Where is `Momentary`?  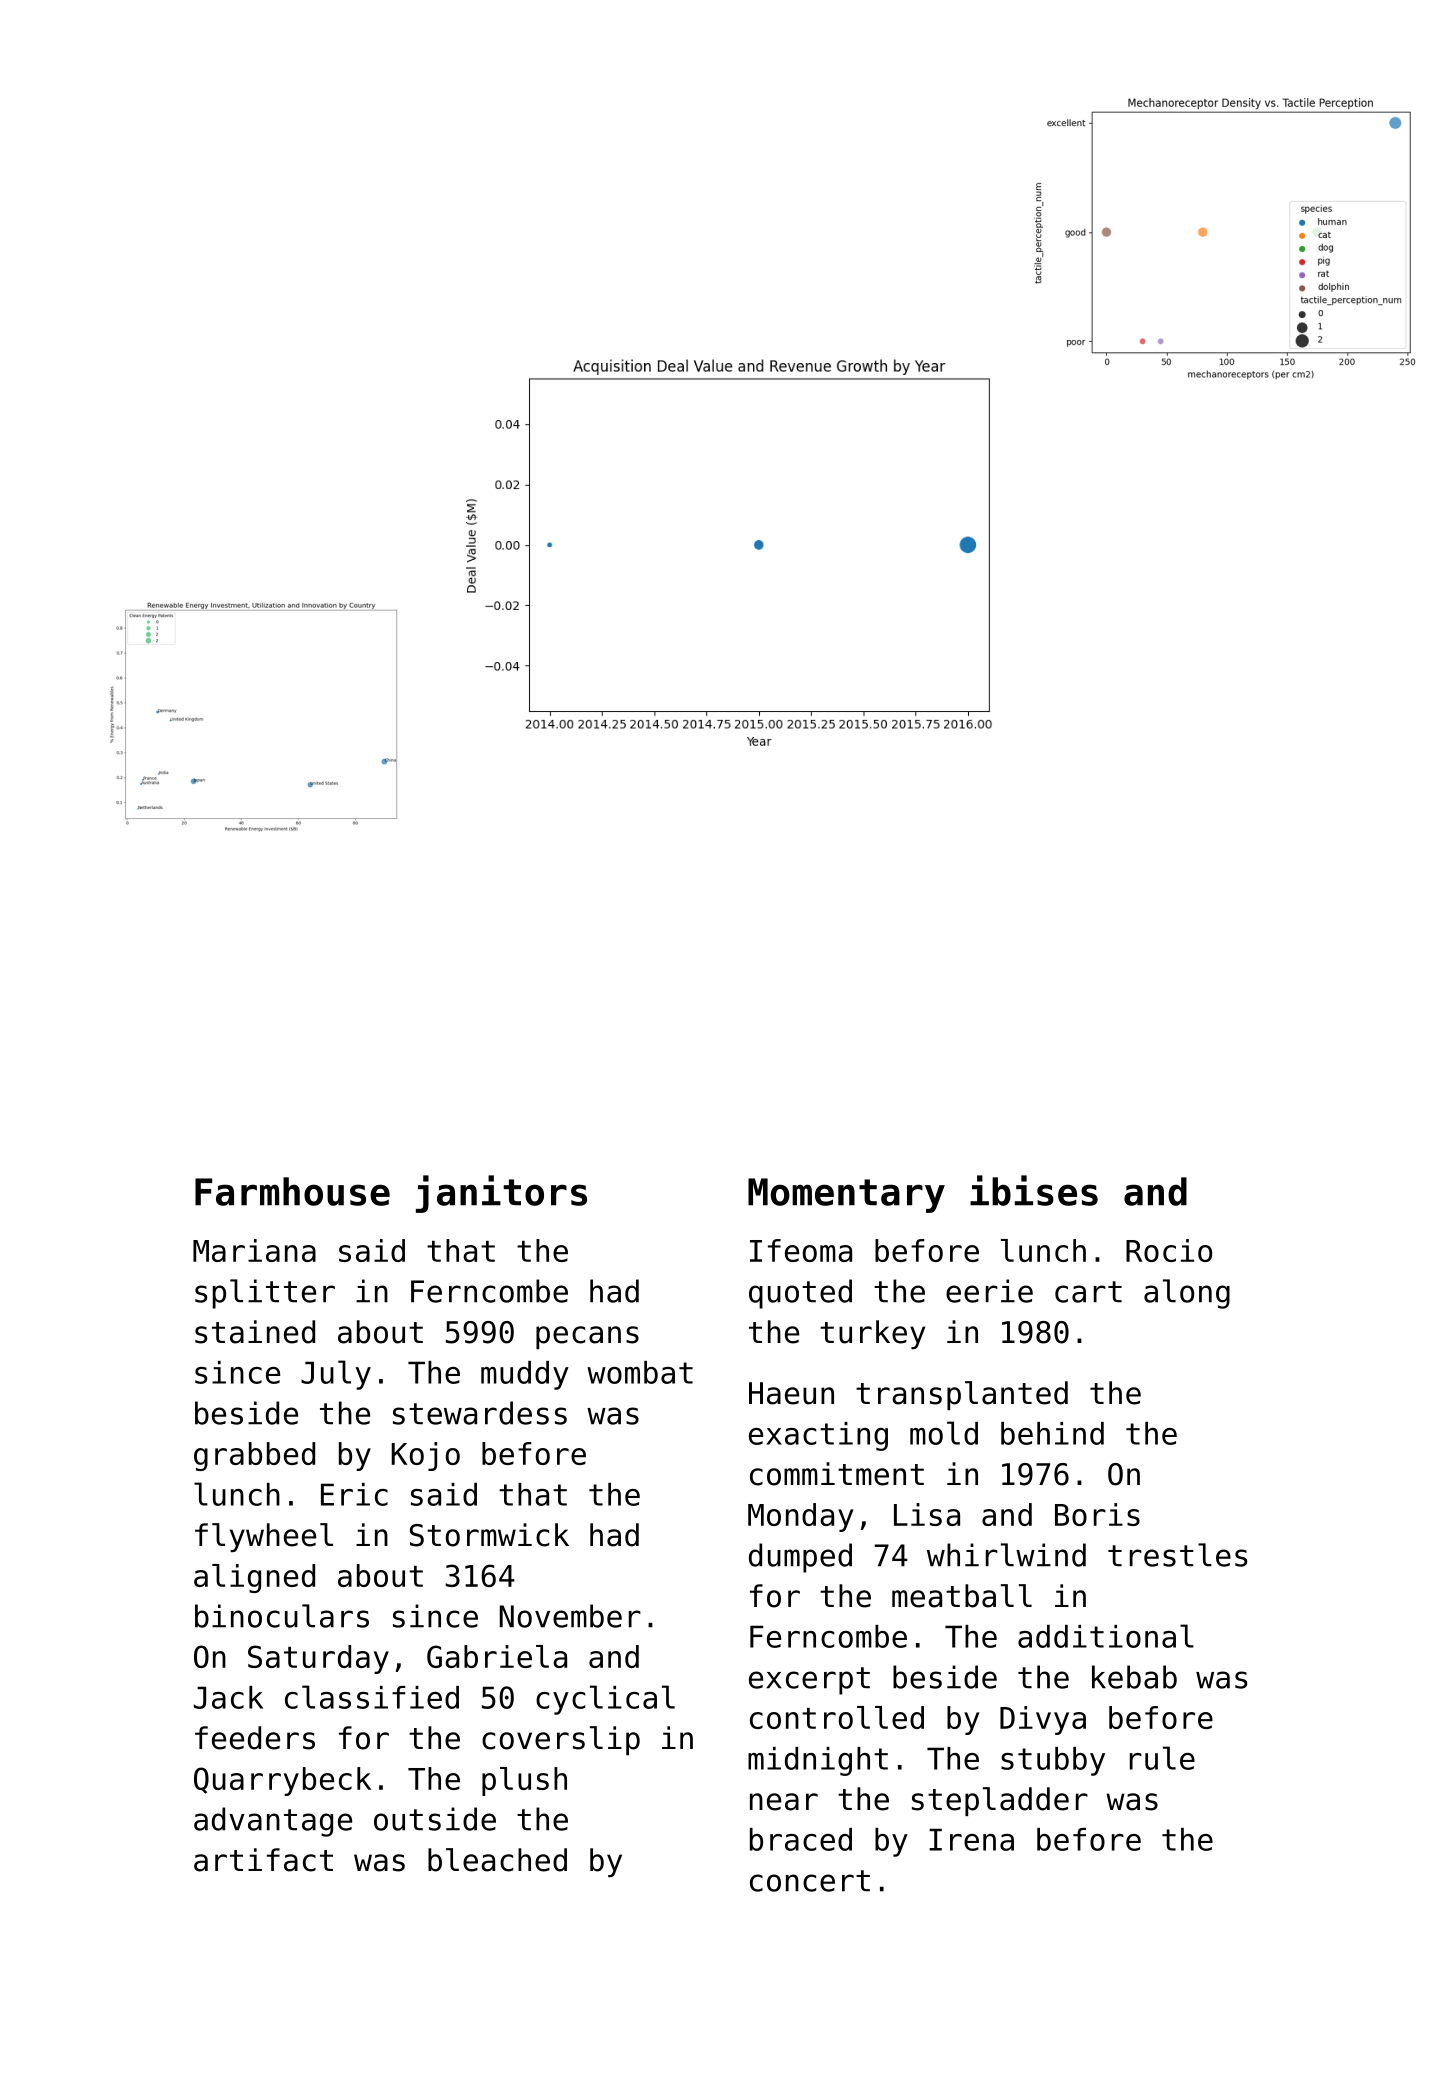
Momentary is located at coordinates (846, 1195).
